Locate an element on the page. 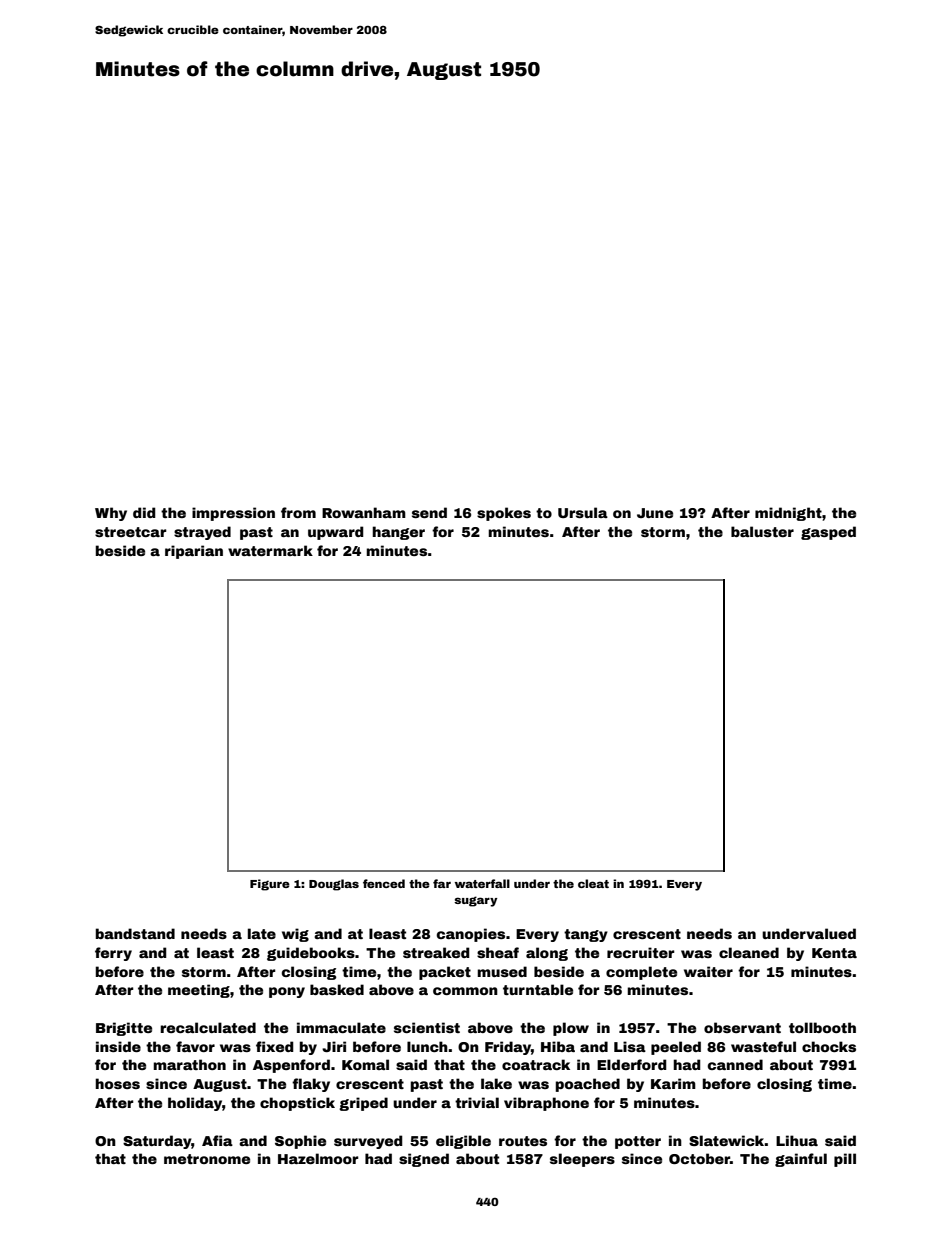  routes is located at coordinates (523, 1141).
